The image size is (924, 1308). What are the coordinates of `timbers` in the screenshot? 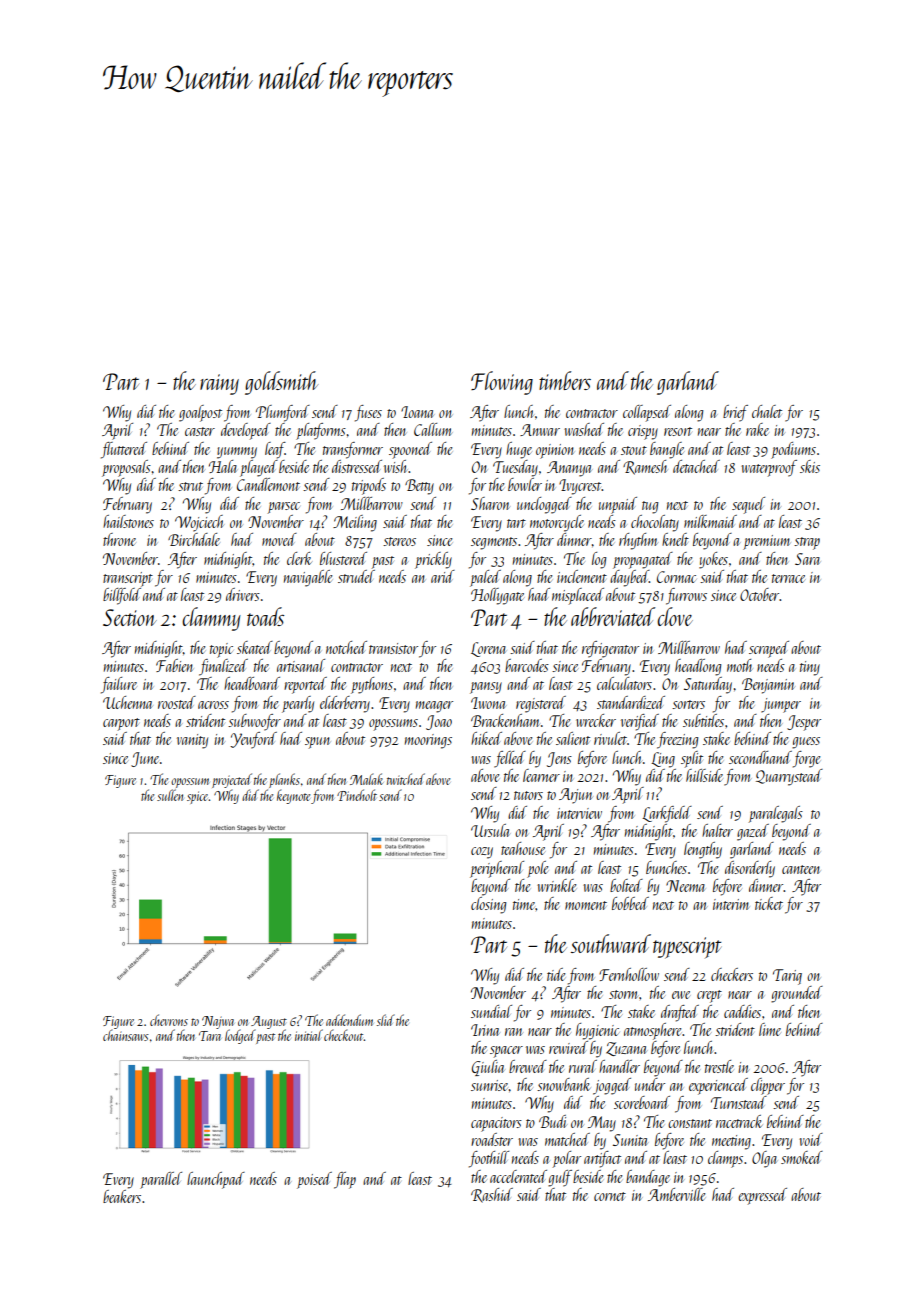 It's located at (565, 380).
